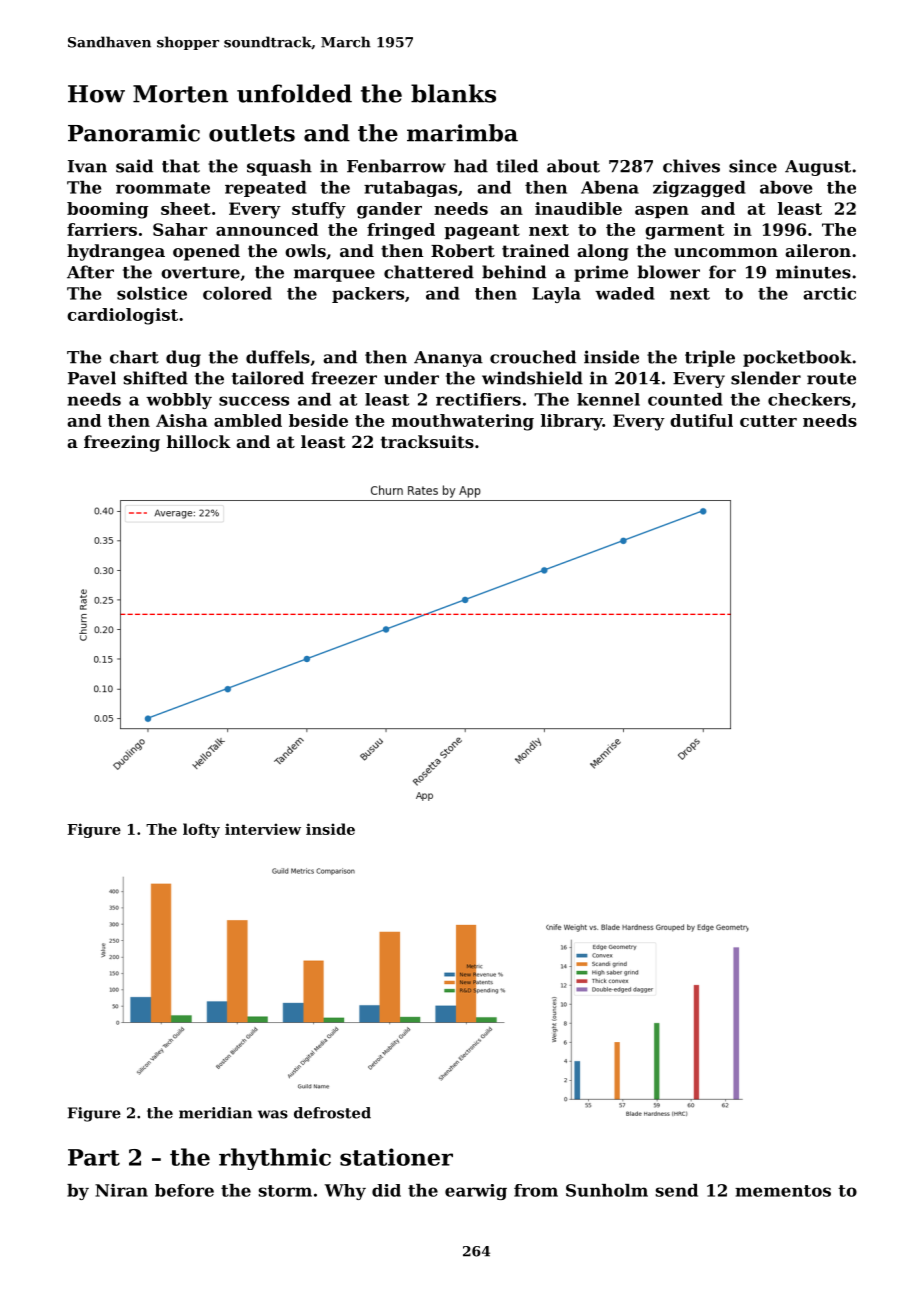  I want to click on interview, so click(263, 829).
